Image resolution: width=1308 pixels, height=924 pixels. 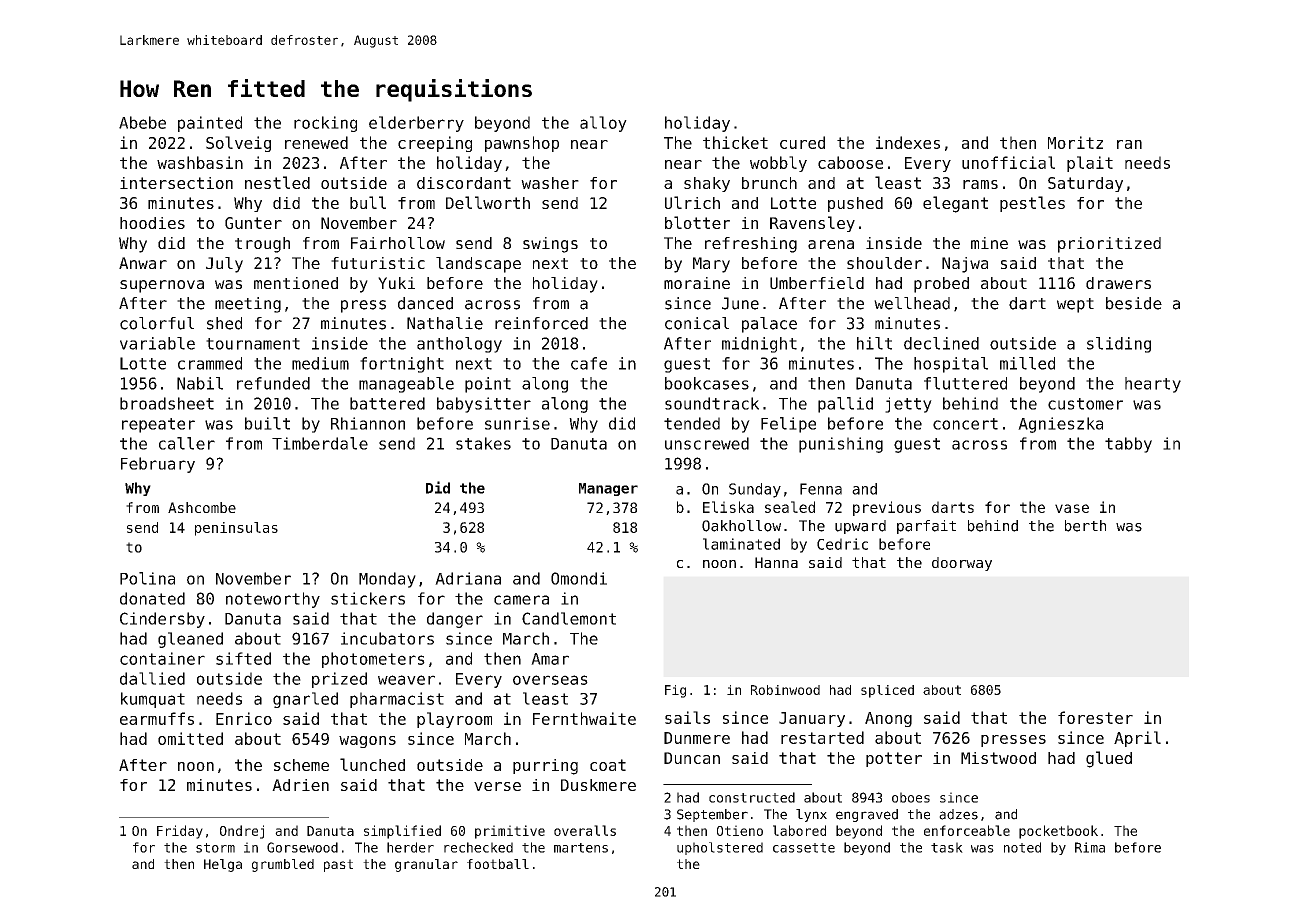 What do you see at coordinates (158, 465) in the page?
I see `February` at bounding box center [158, 465].
